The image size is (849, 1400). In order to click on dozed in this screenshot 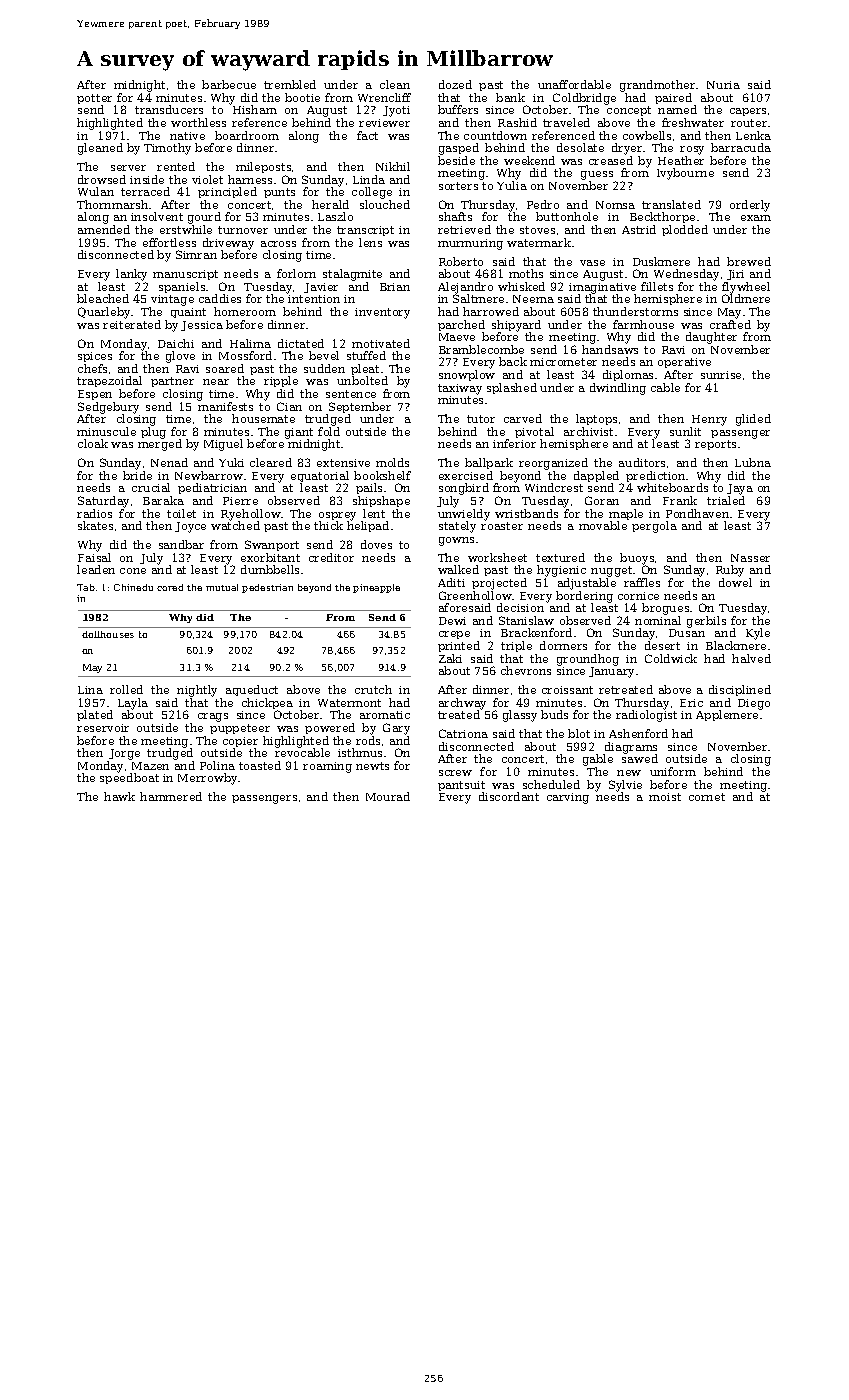, I will do `click(455, 84)`.
